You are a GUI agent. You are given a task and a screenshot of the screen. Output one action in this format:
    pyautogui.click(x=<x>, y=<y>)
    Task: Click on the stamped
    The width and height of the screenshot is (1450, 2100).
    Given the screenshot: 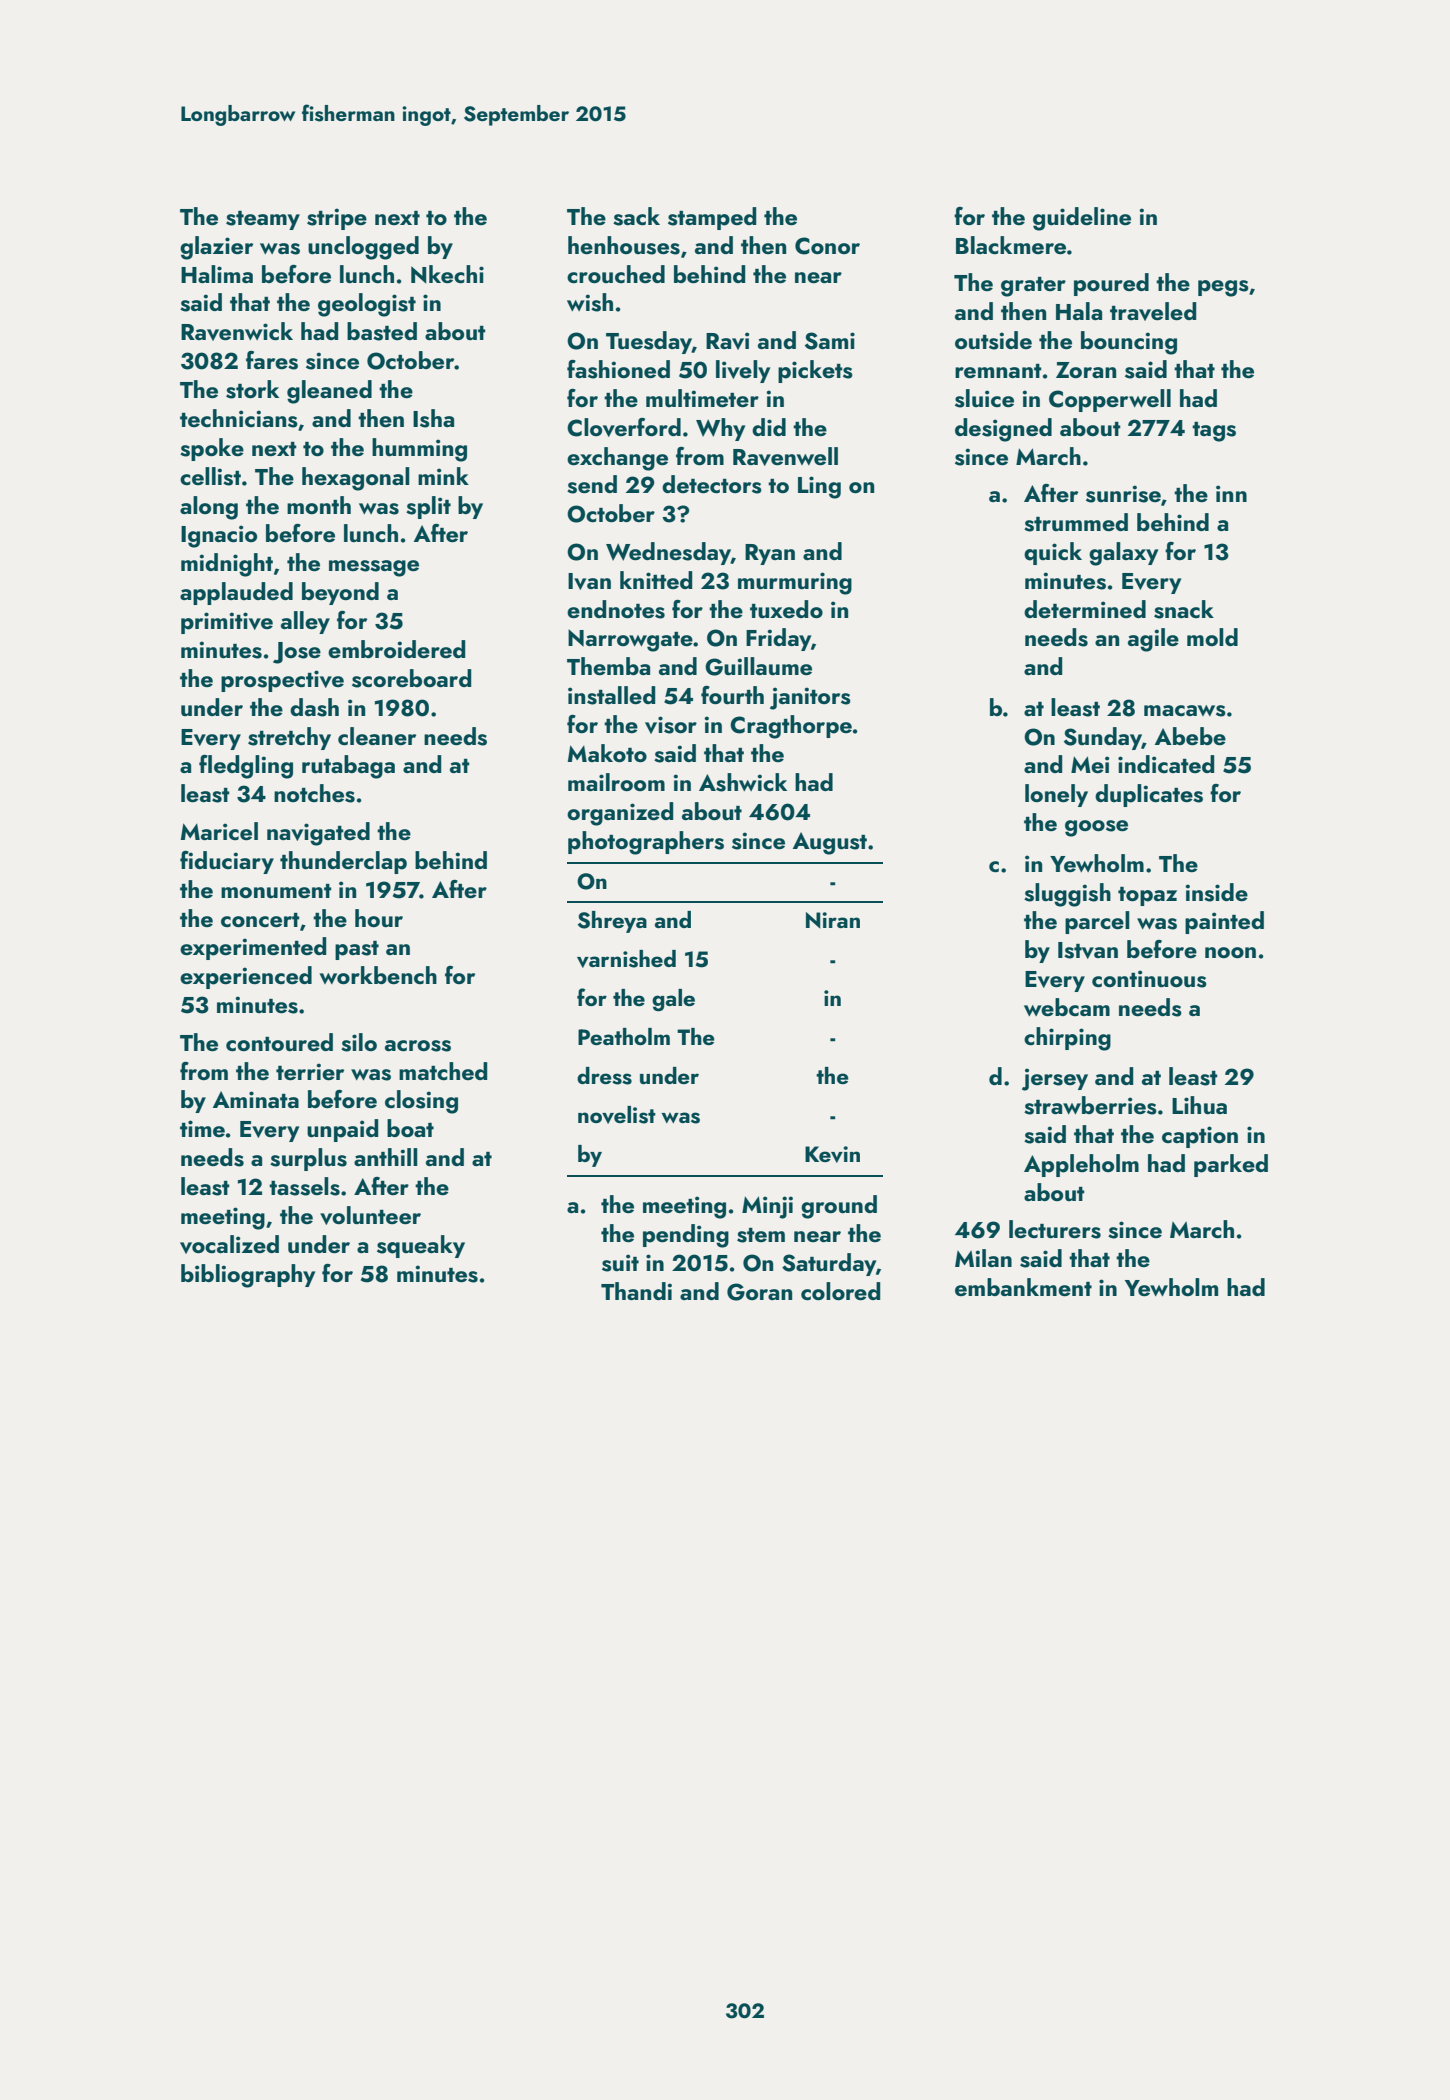 What is the action you would take?
    pyautogui.click(x=712, y=218)
